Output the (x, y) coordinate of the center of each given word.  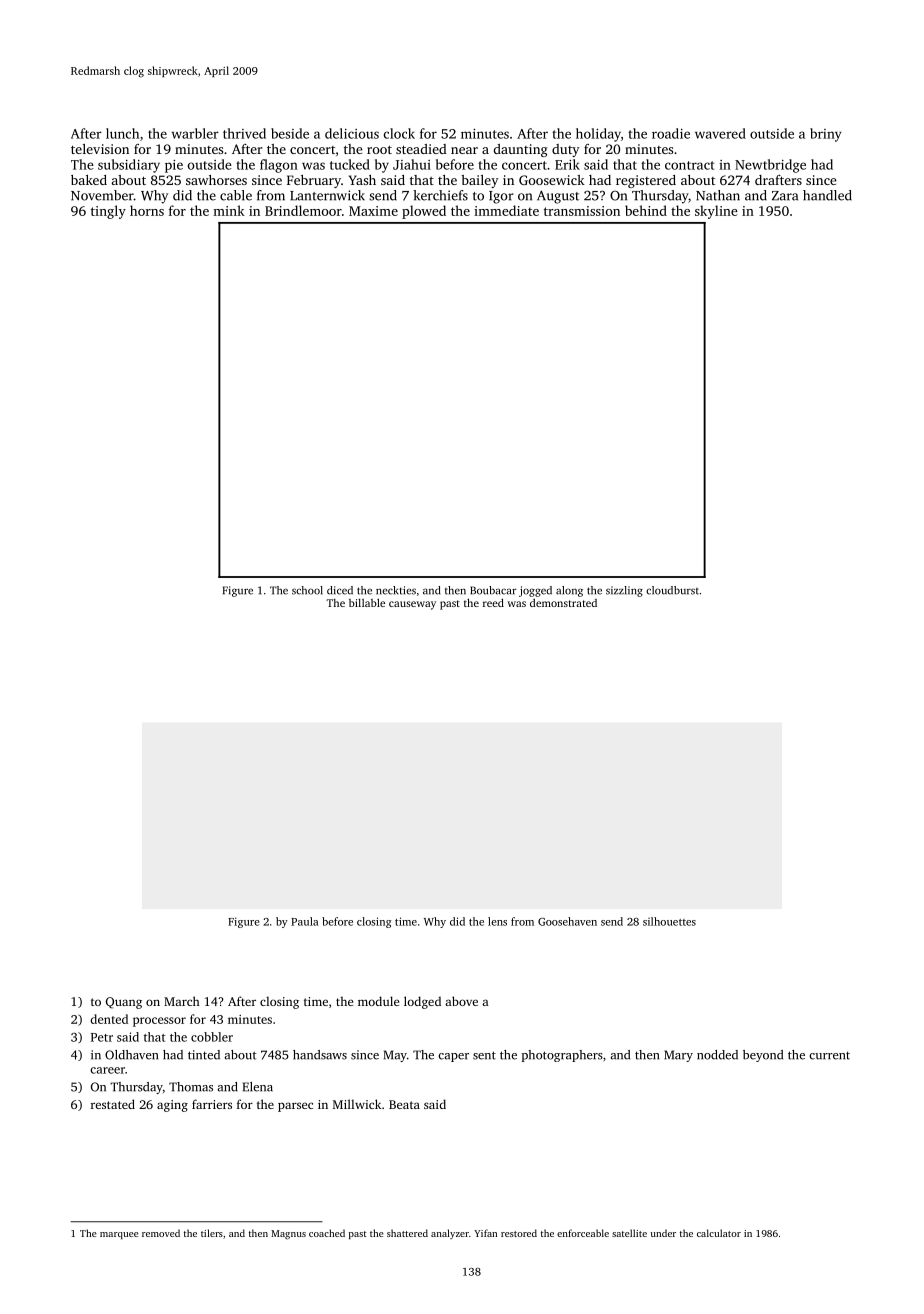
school (307, 590)
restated (113, 1104)
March (182, 1001)
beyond (763, 1056)
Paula (304, 921)
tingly (108, 212)
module (378, 1001)
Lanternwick (327, 195)
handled (827, 195)
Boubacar (493, 590)
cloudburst (672, 590)
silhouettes (669, 921)
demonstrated (563, 603)
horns (147, 210)
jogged (535, 591)
